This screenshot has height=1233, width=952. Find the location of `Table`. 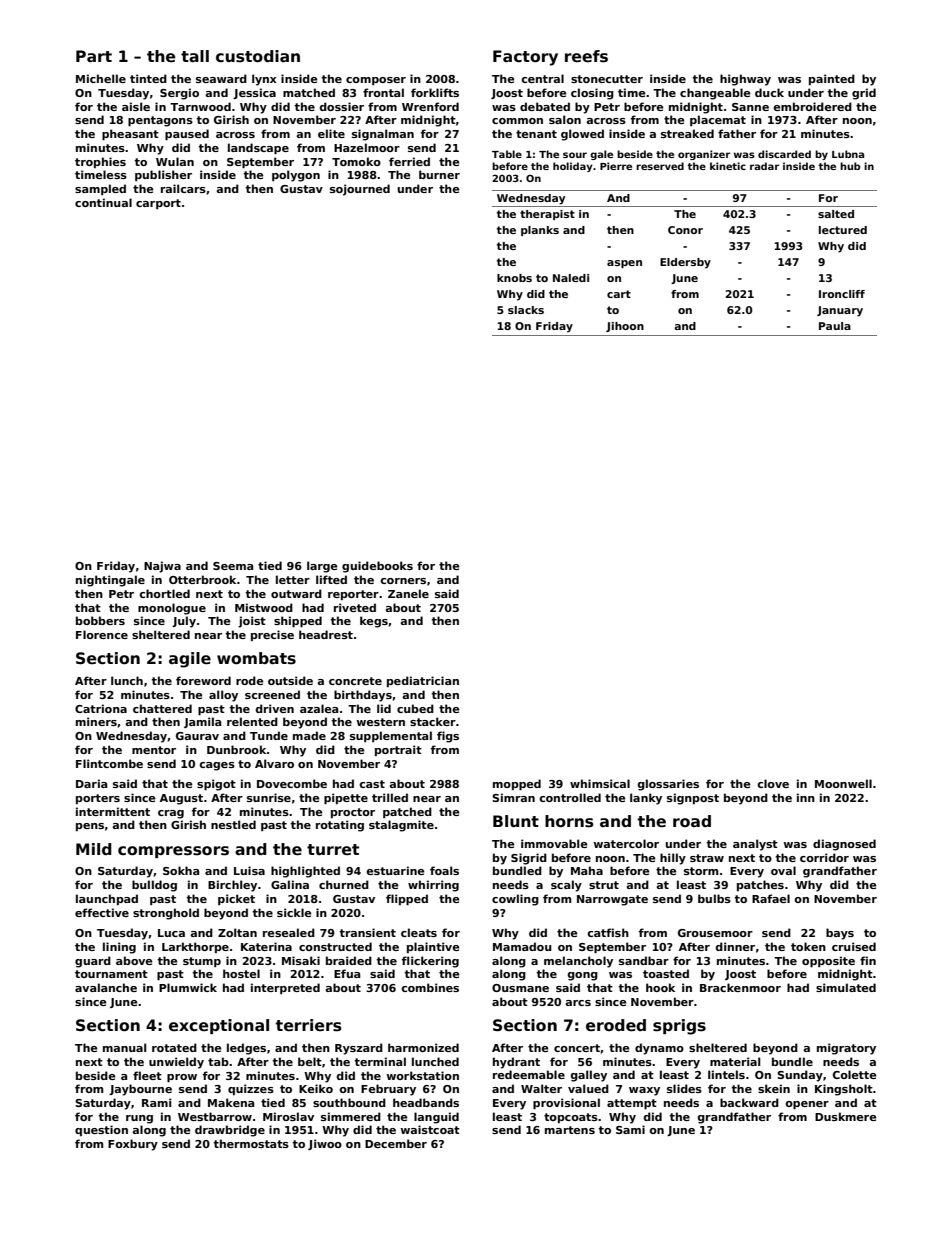

Table is located at coordinates (507, 154).
